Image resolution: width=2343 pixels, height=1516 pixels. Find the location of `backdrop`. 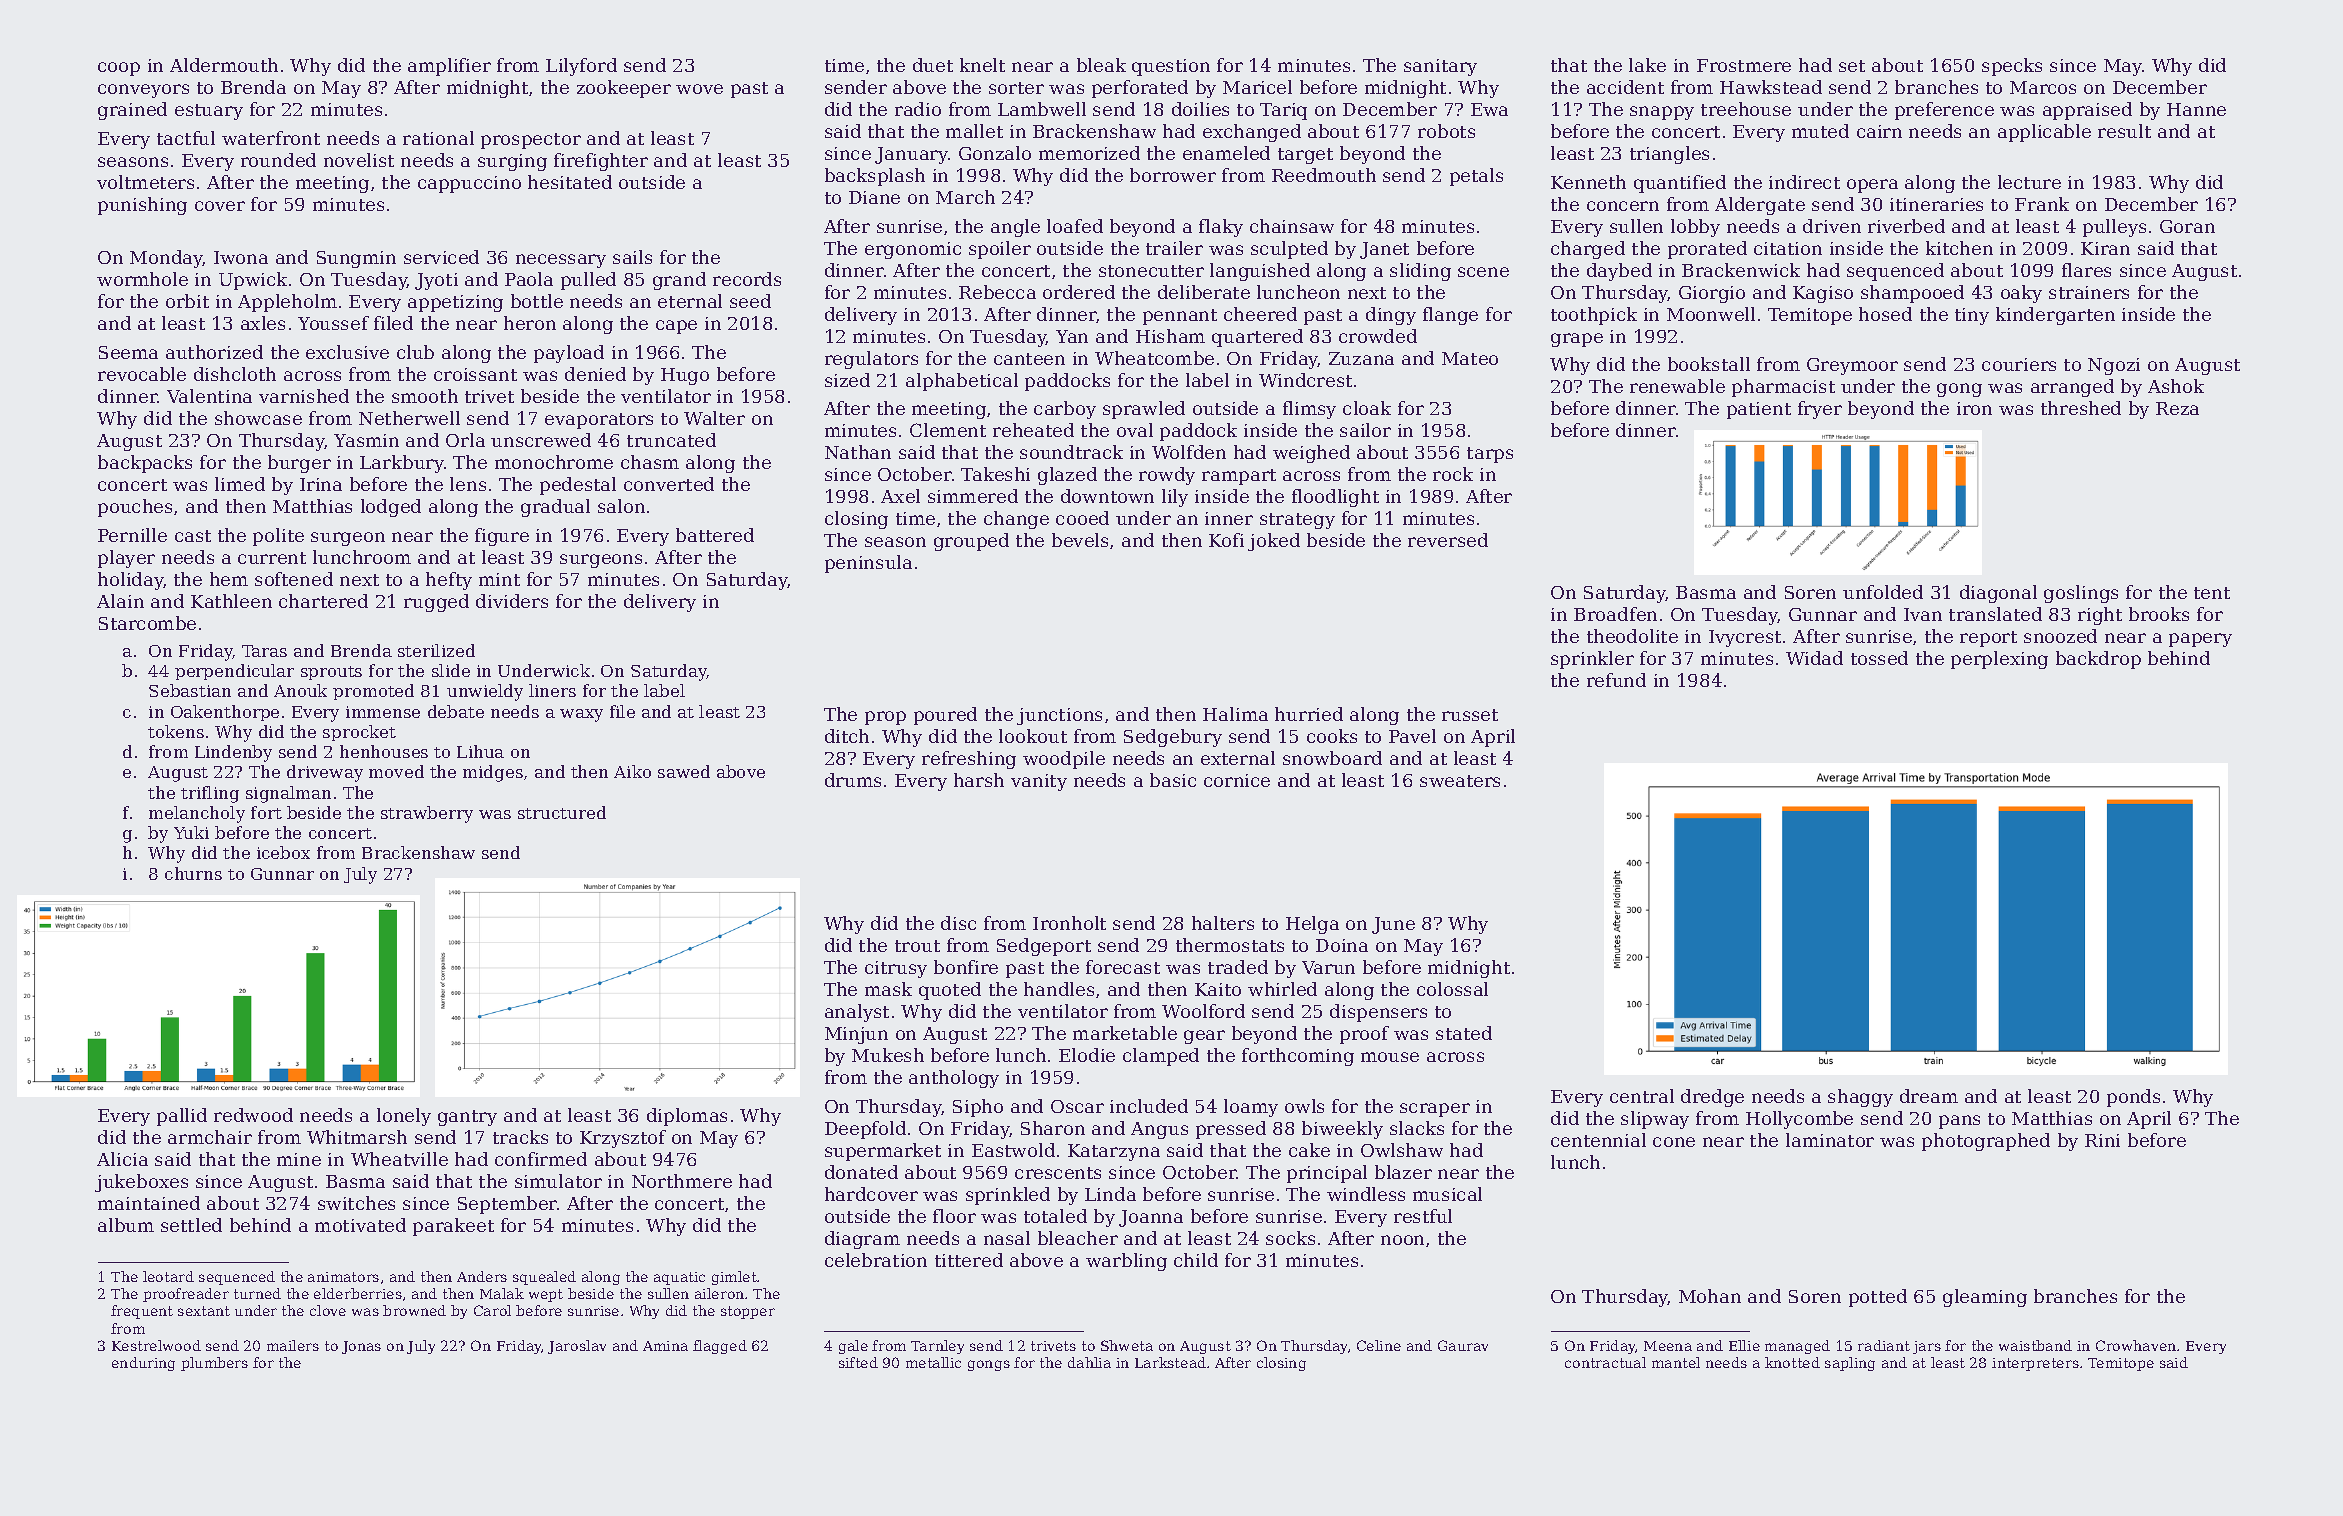

backdrop is located at coordinates (2098, 660).
